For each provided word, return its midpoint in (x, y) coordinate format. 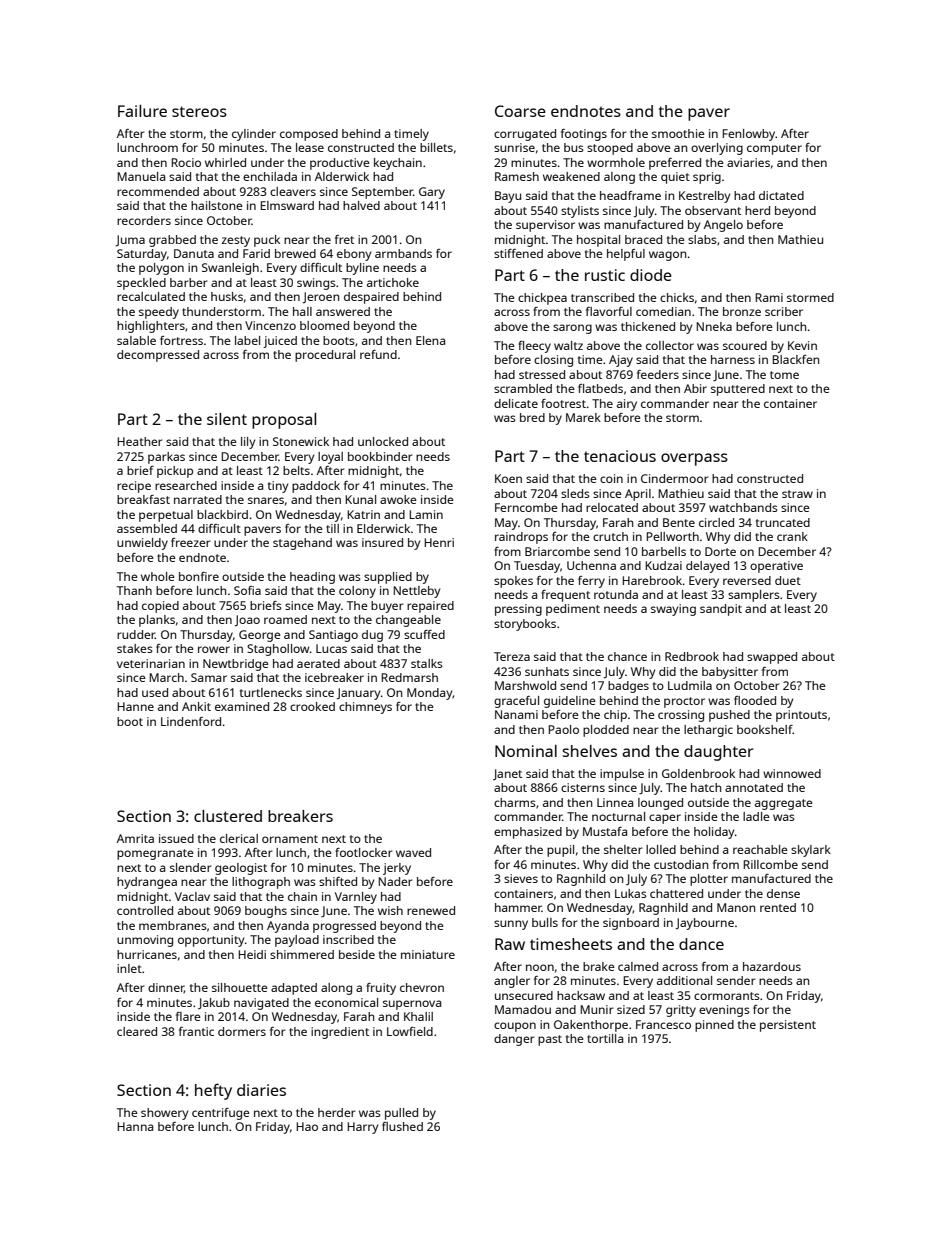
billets (436, 147)
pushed (729, 716)
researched (186, 485)
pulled (401, 1114)
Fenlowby (748, 135)
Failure (142, 111)
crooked (312, 706)
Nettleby (416, 592)
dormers (242, 1031)
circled (716, 522)
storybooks (525, 625)
